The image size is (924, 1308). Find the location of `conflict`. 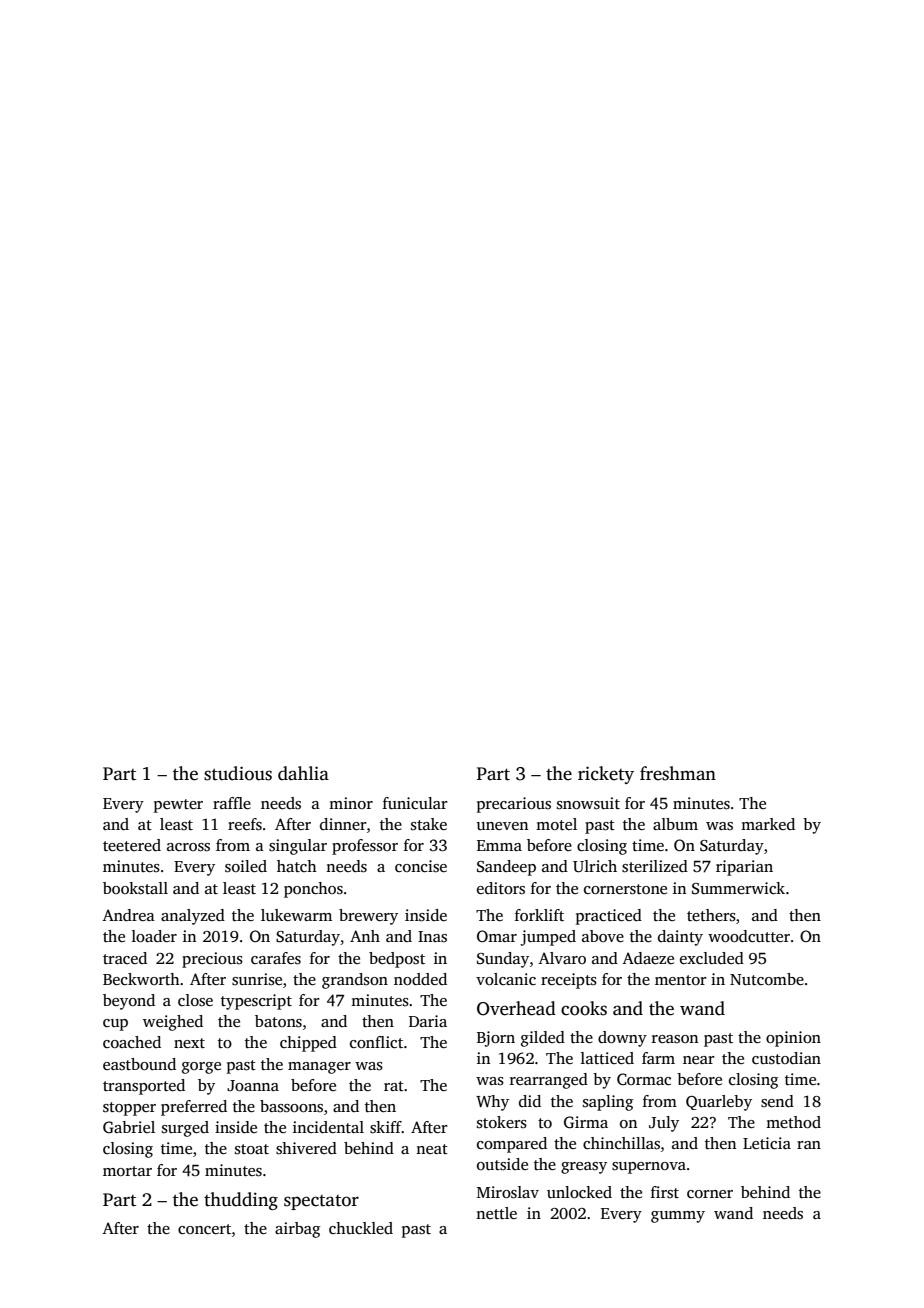

conflict is located at coordinates (376, 1042).
